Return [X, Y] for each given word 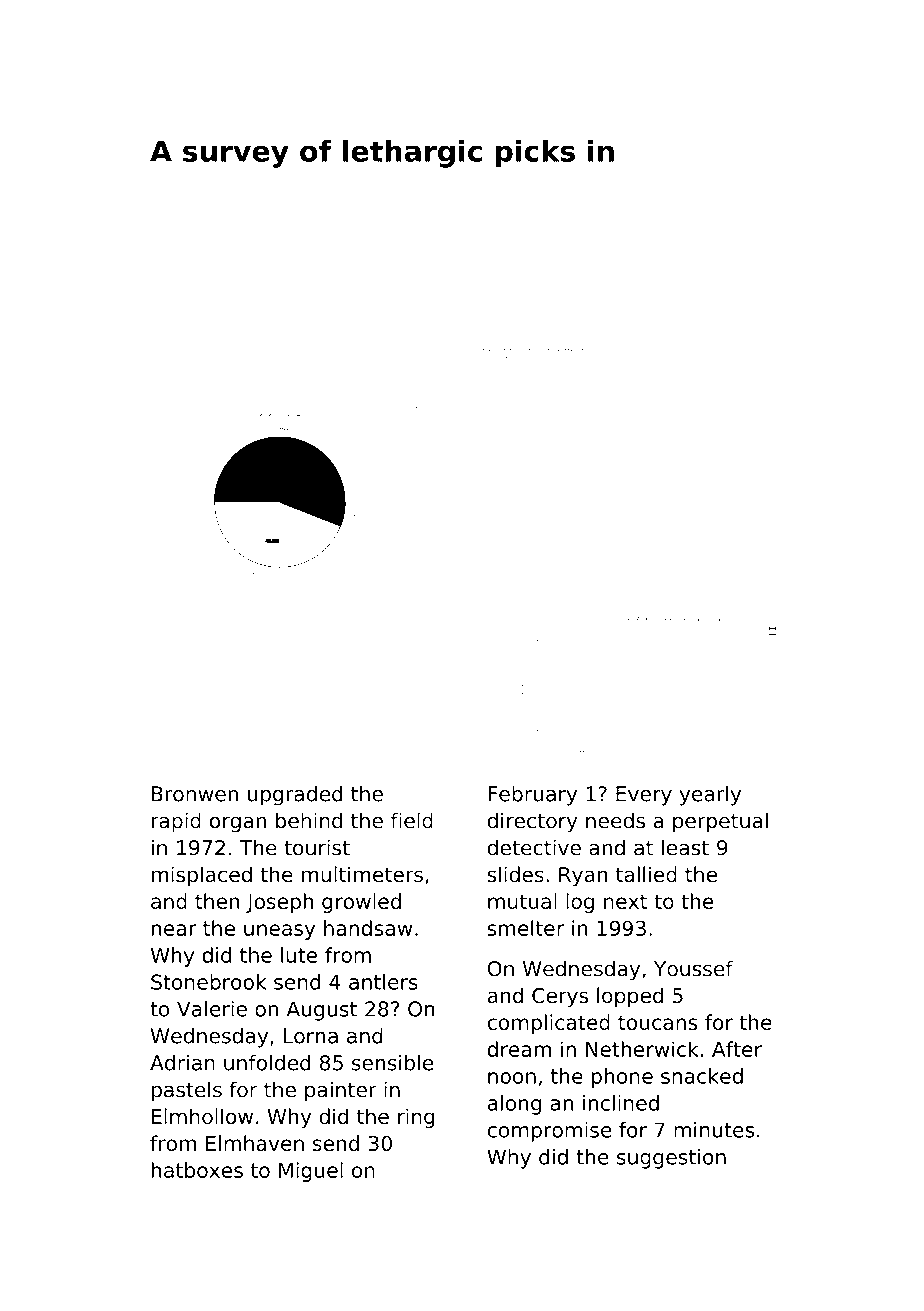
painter [341, 1091]
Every [644, 796]
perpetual [720, 822]
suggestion [671, 1159]
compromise [550, 1132]
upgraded [295, 795]
